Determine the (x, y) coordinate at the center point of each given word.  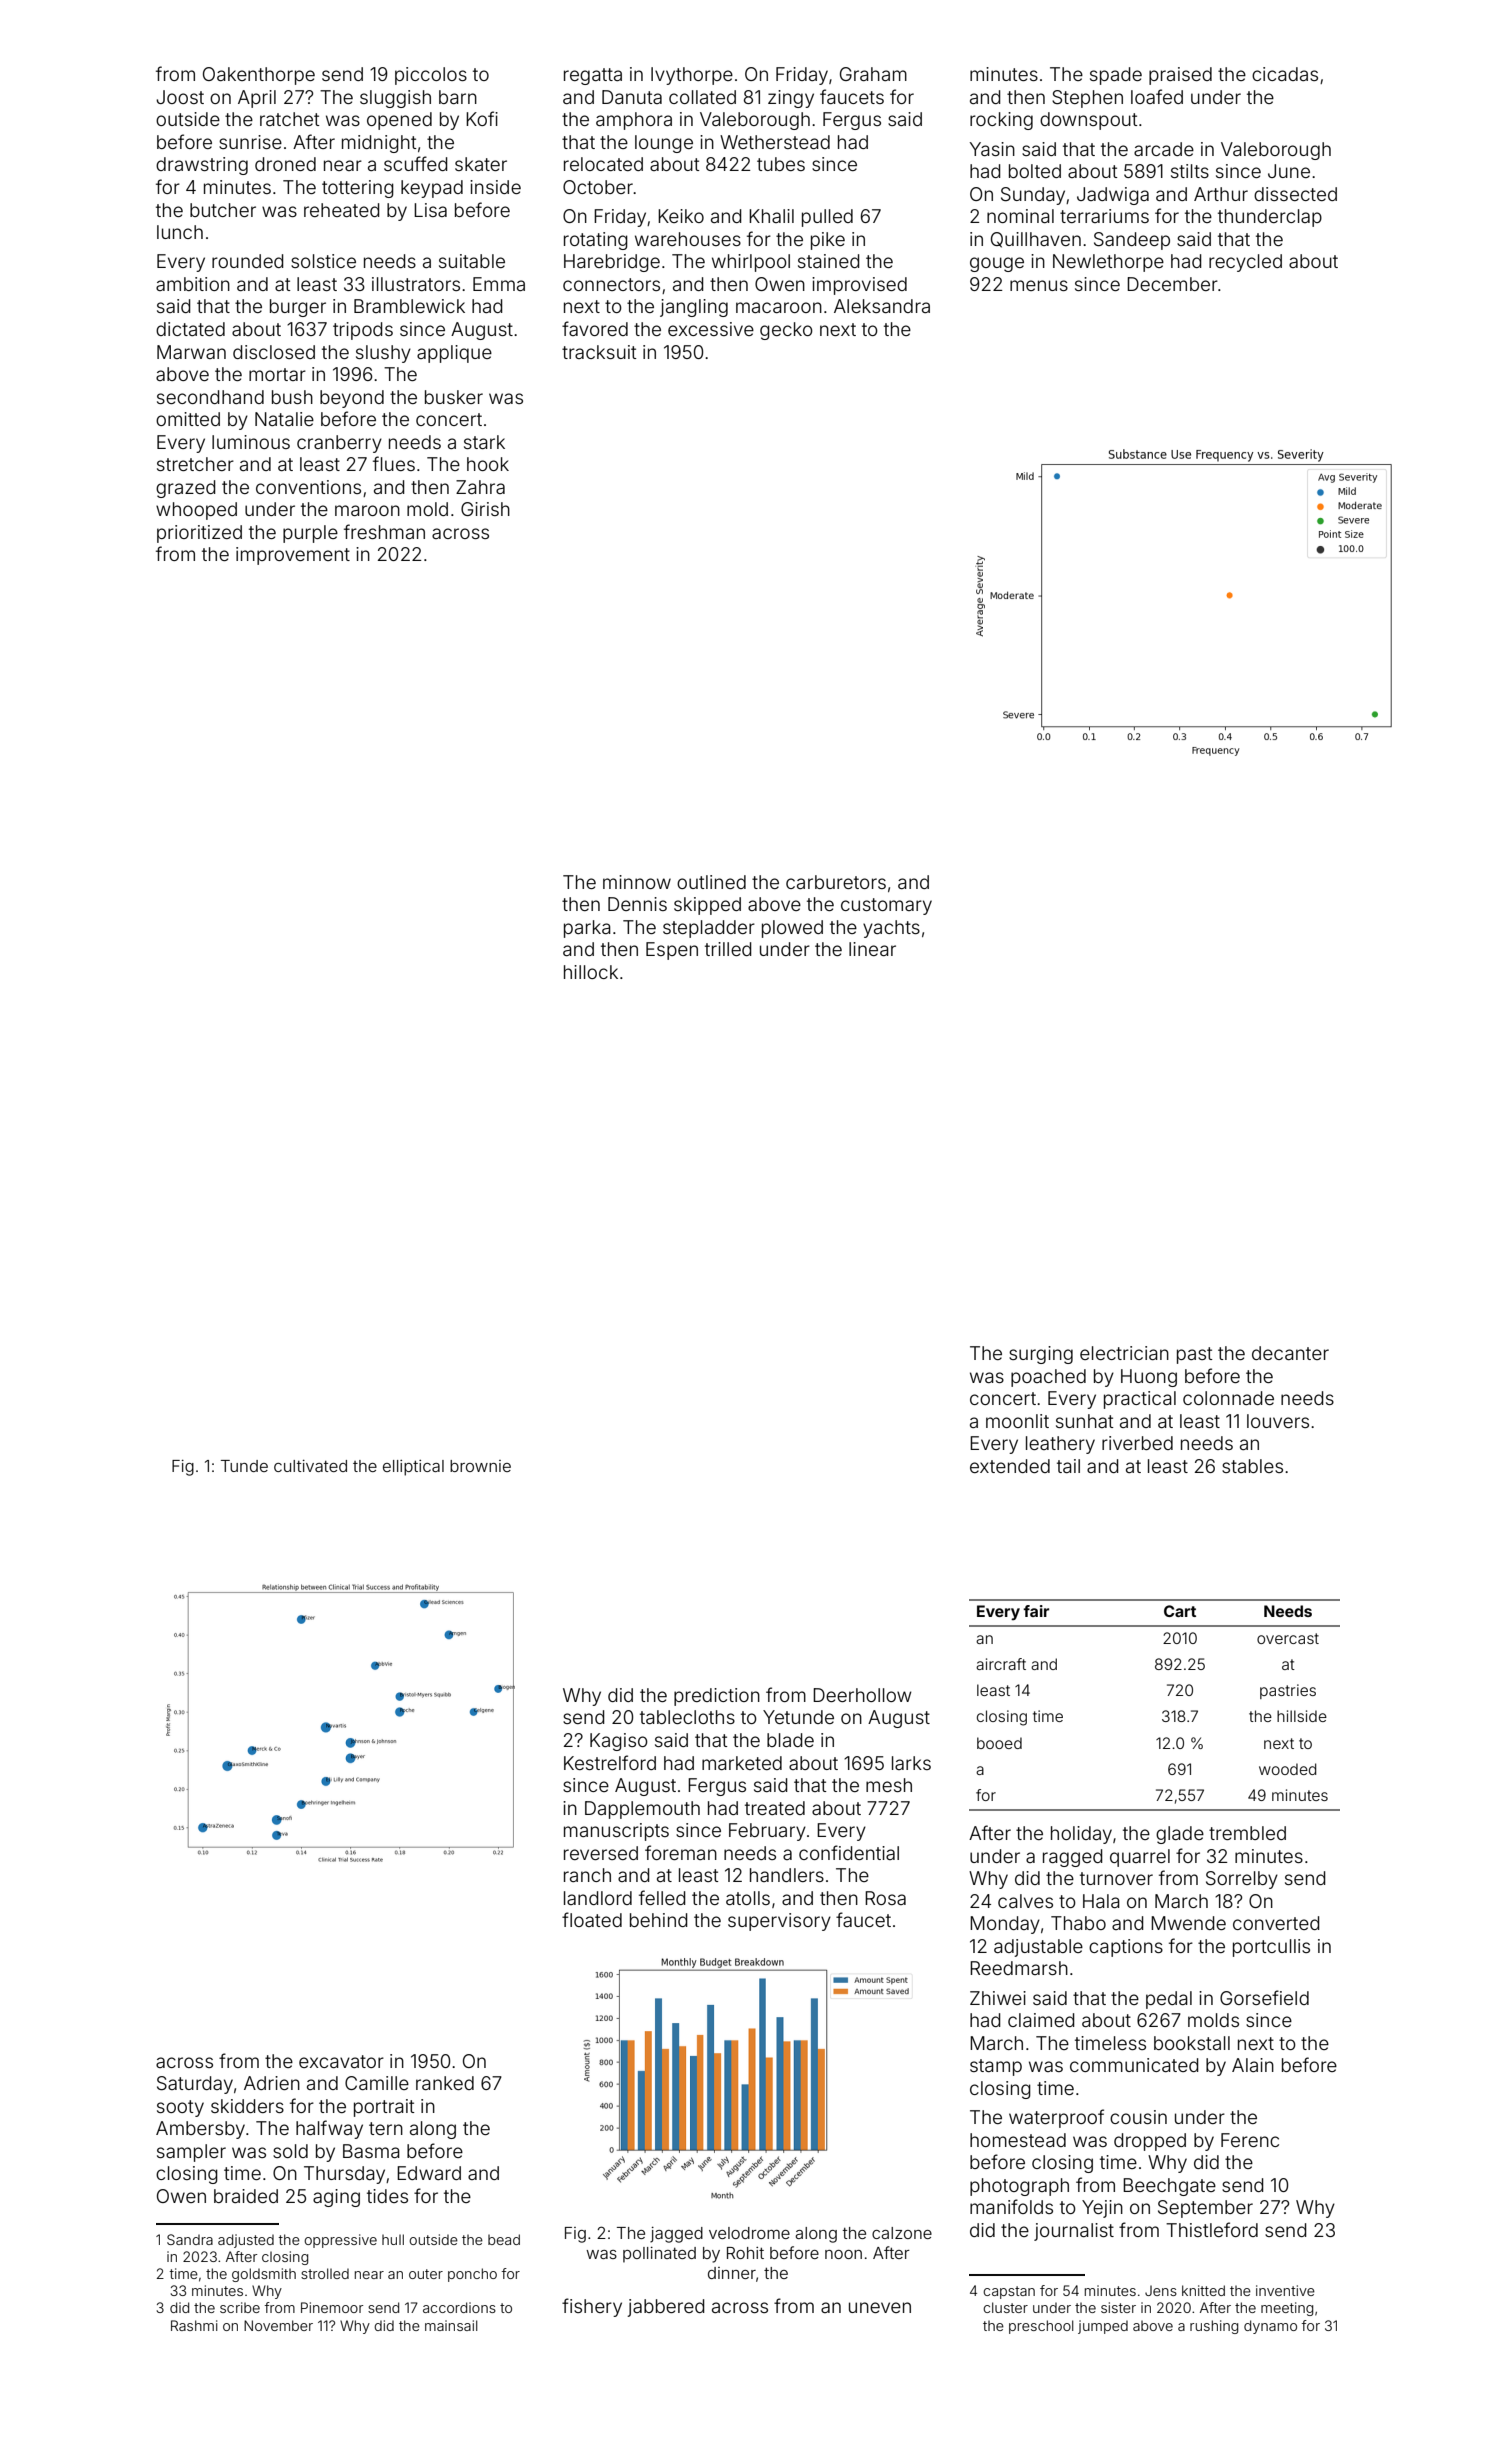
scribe (240, 2307)
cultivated (310, 1466)
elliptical (413, 1468)
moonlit (1017, 1421)
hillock (591, 972)
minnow (637, 882)
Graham (873, 74)
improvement (293, 556)
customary (886, 906)
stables (1252, 1466)
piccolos (431, 76)
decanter (1290, 1353)
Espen (672, 951)
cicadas (1285, 74)
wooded (1287, 1769)
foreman (681, 1852)
